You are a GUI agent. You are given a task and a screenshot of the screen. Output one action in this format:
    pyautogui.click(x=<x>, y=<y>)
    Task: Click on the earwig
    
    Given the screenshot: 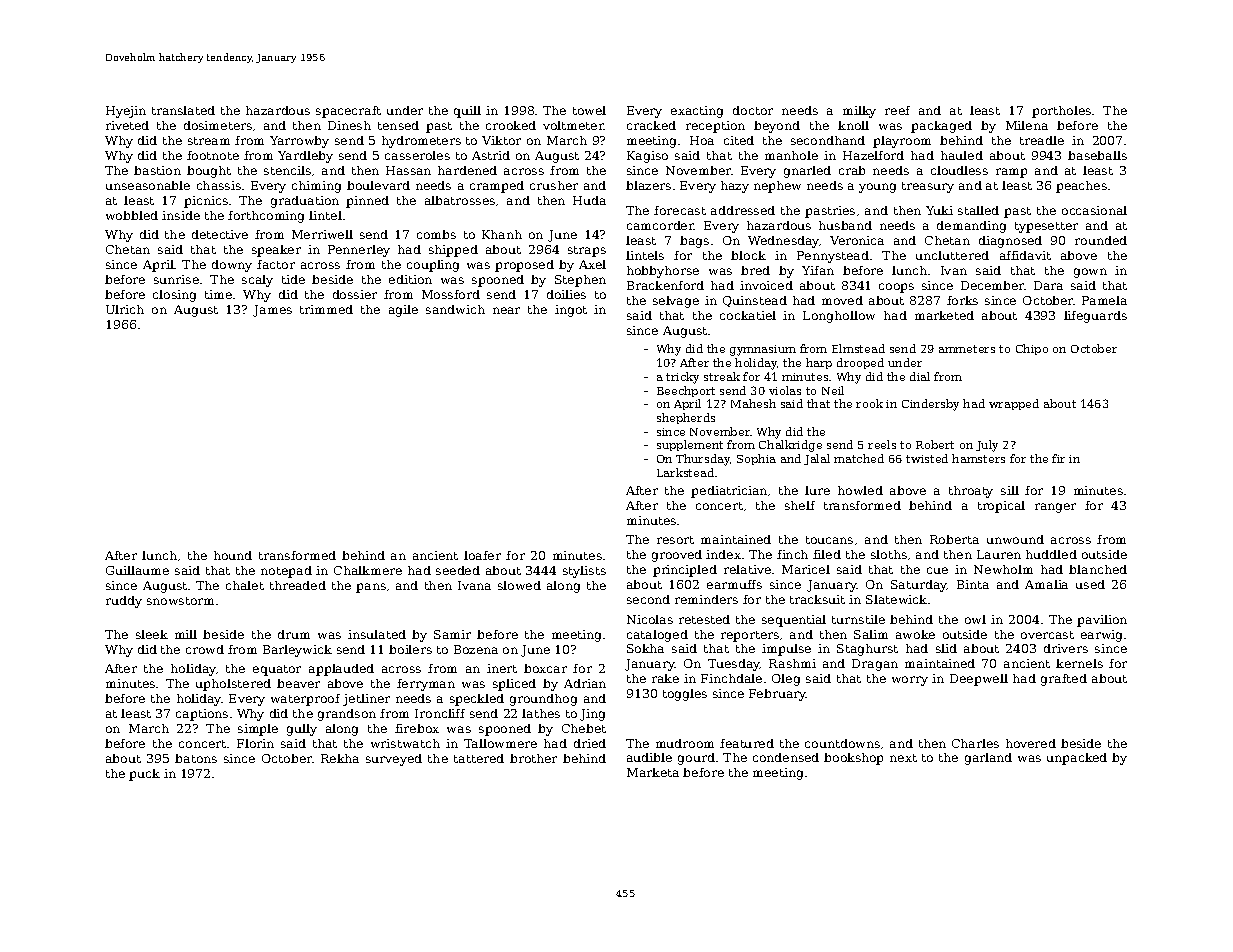 What is the action you would take?
    pyautogui.click(x=1101, y=636)
